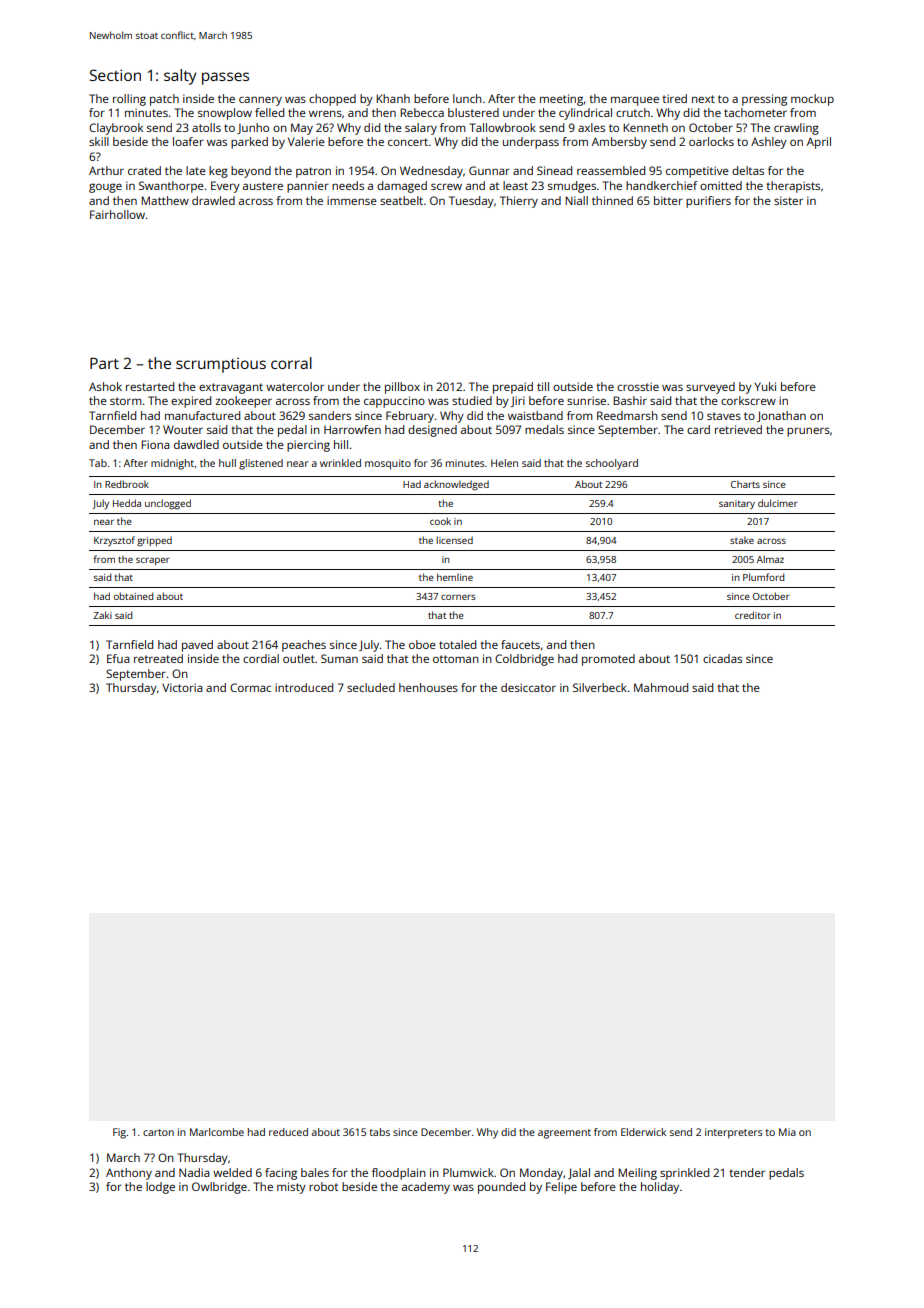  Describe the element at coordinates (219, 1188) in the screenshot. I see `Owlbridge` at that location.
